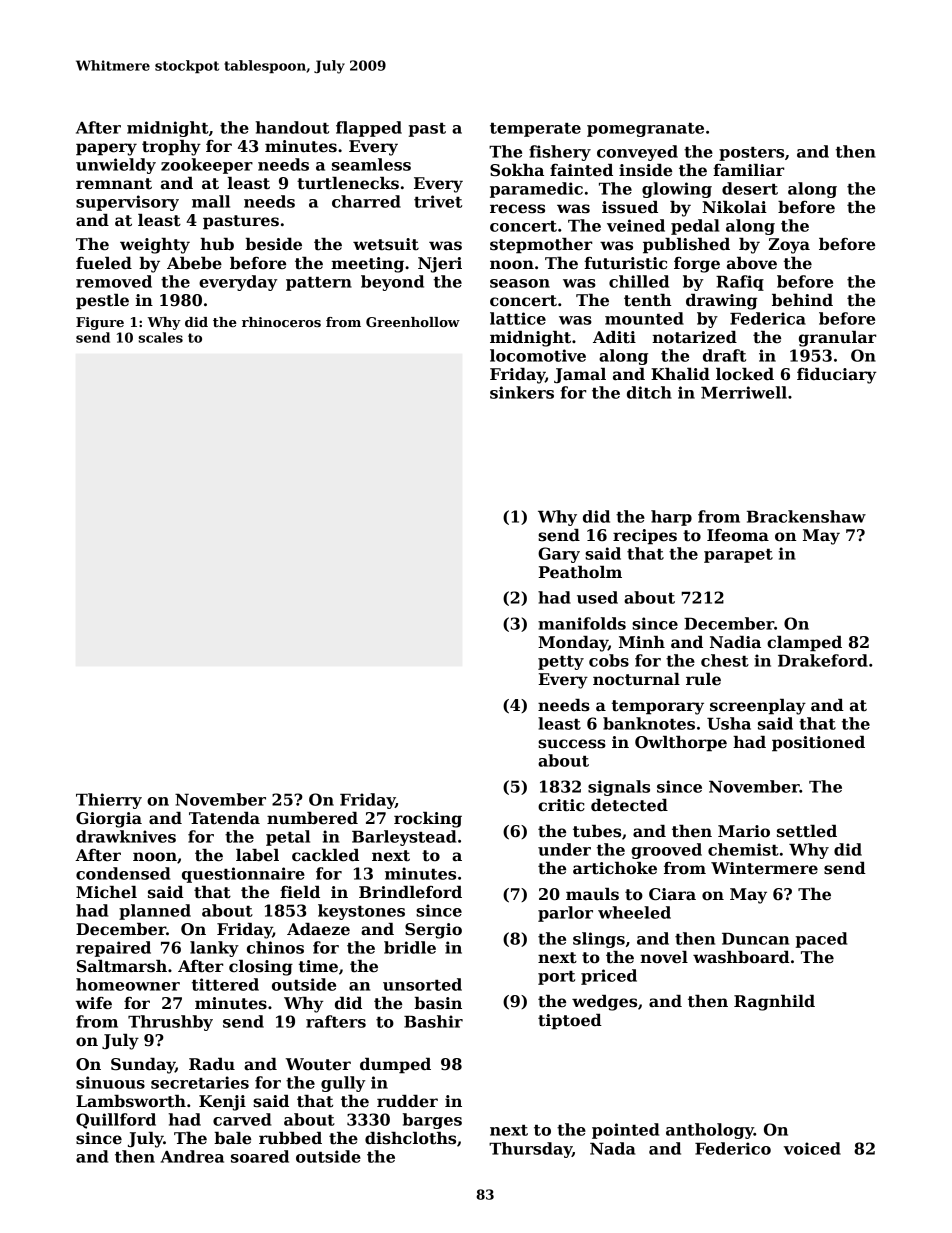 The width and height of the screenshot is (952, 1233). I want to click on posters, so click(751, 154).
